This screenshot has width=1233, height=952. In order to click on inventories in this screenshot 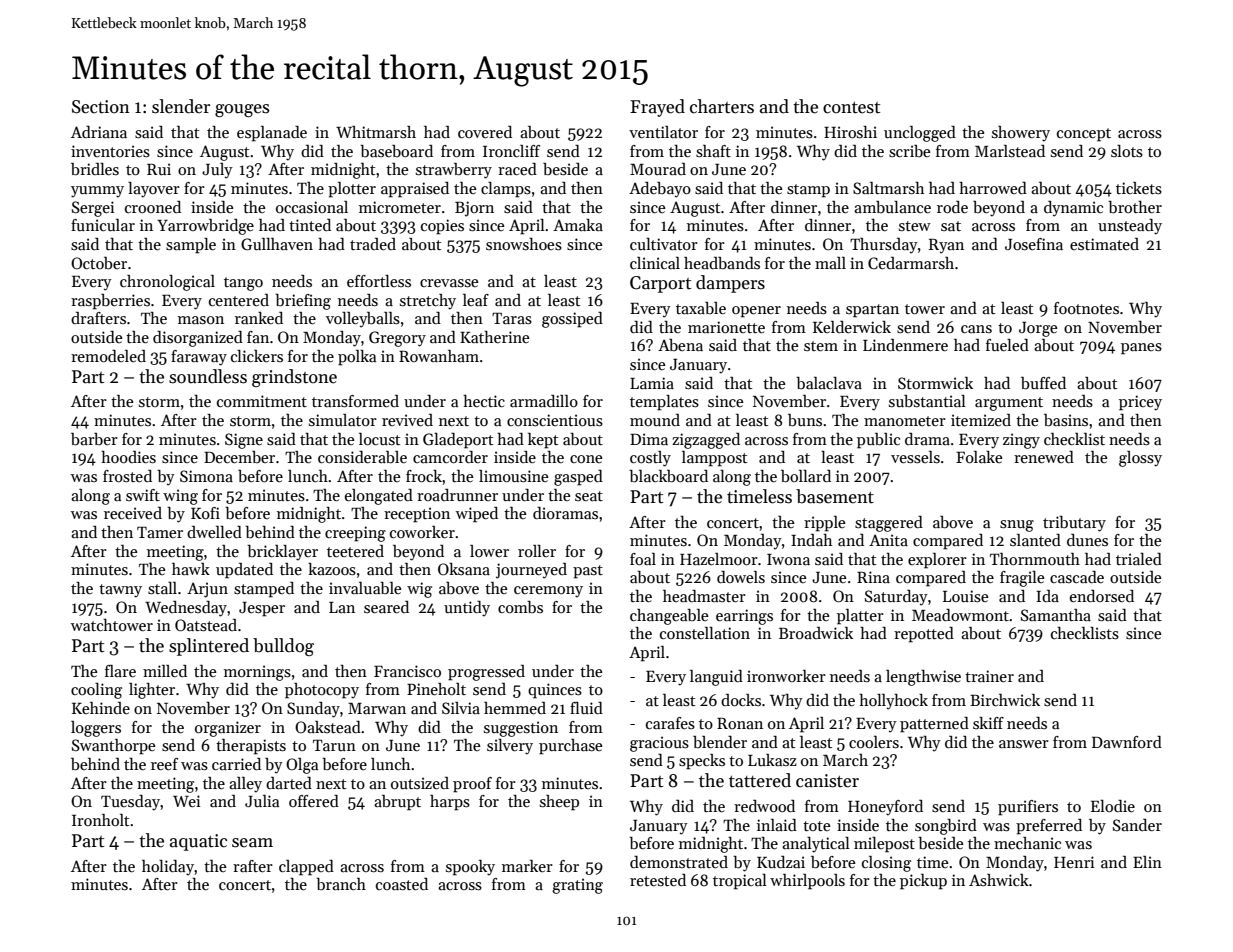, I will do `click(110, 151)`.
